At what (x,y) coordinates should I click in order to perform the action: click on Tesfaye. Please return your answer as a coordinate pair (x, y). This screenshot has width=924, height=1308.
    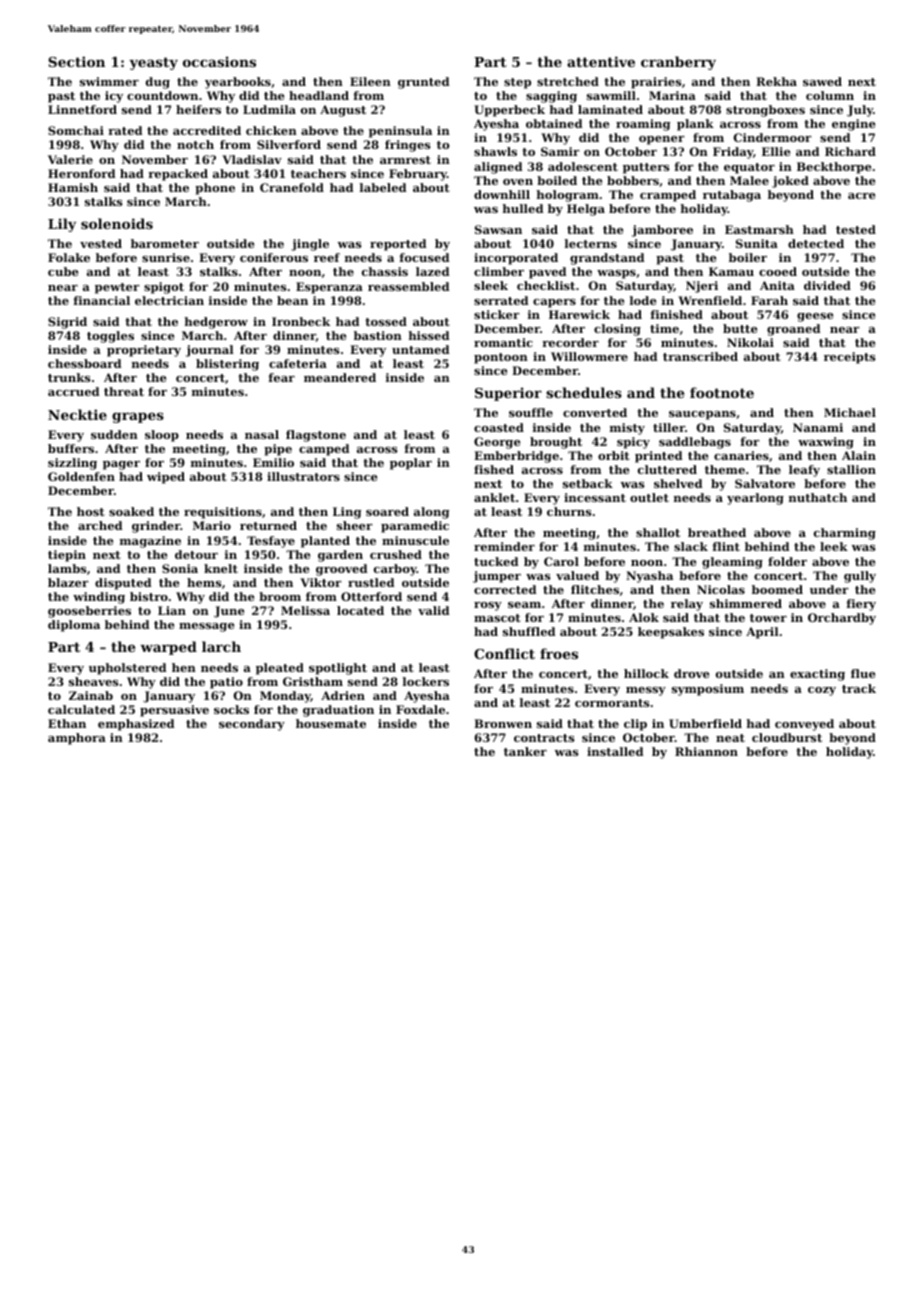
    Looking at the image, I should click on (271, 542).
